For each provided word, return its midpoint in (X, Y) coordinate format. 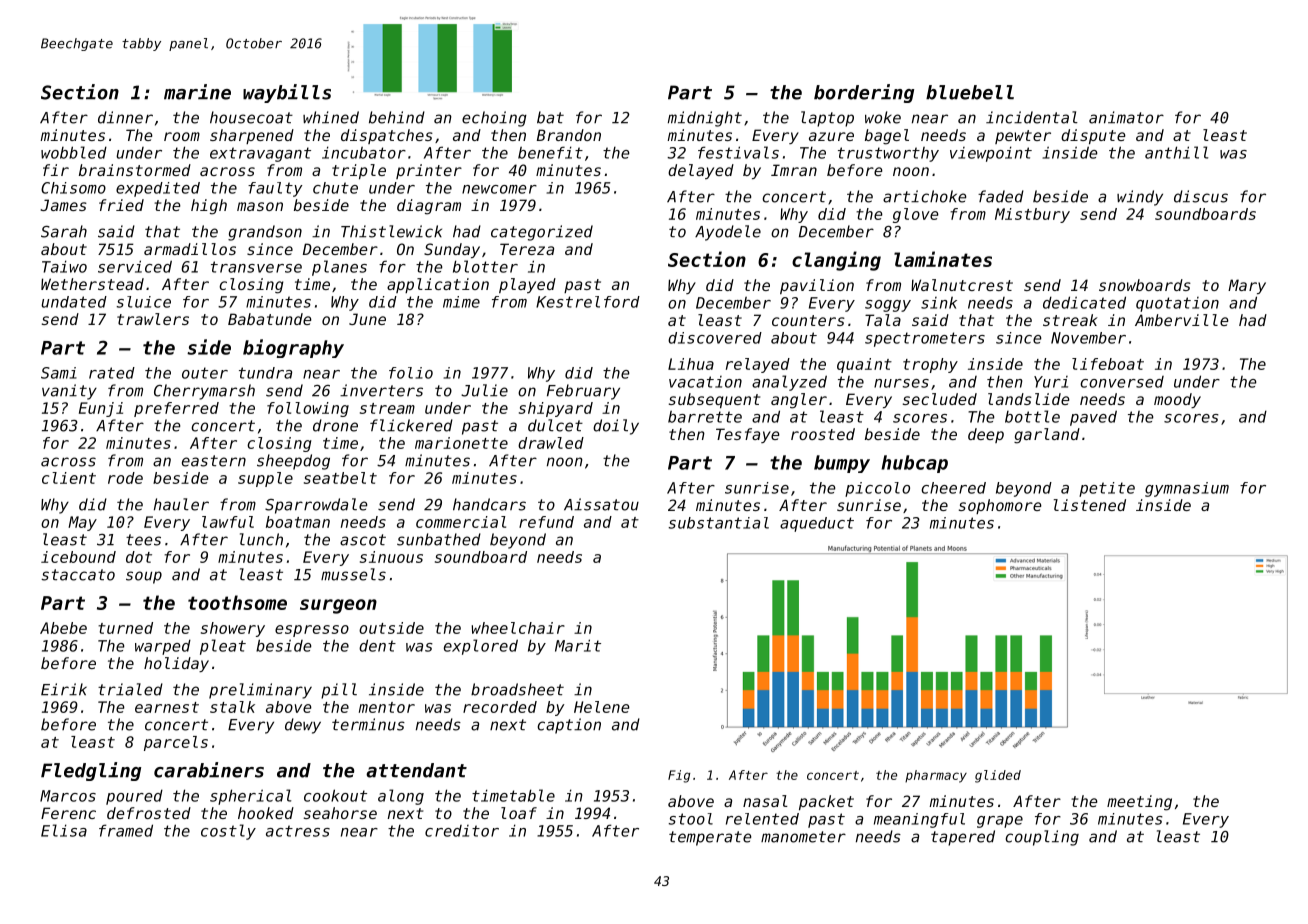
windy (1140, 198)
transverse (256, 267)
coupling (1042, 838)
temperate (710, 838)
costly (228, 832)
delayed (701, 171)
